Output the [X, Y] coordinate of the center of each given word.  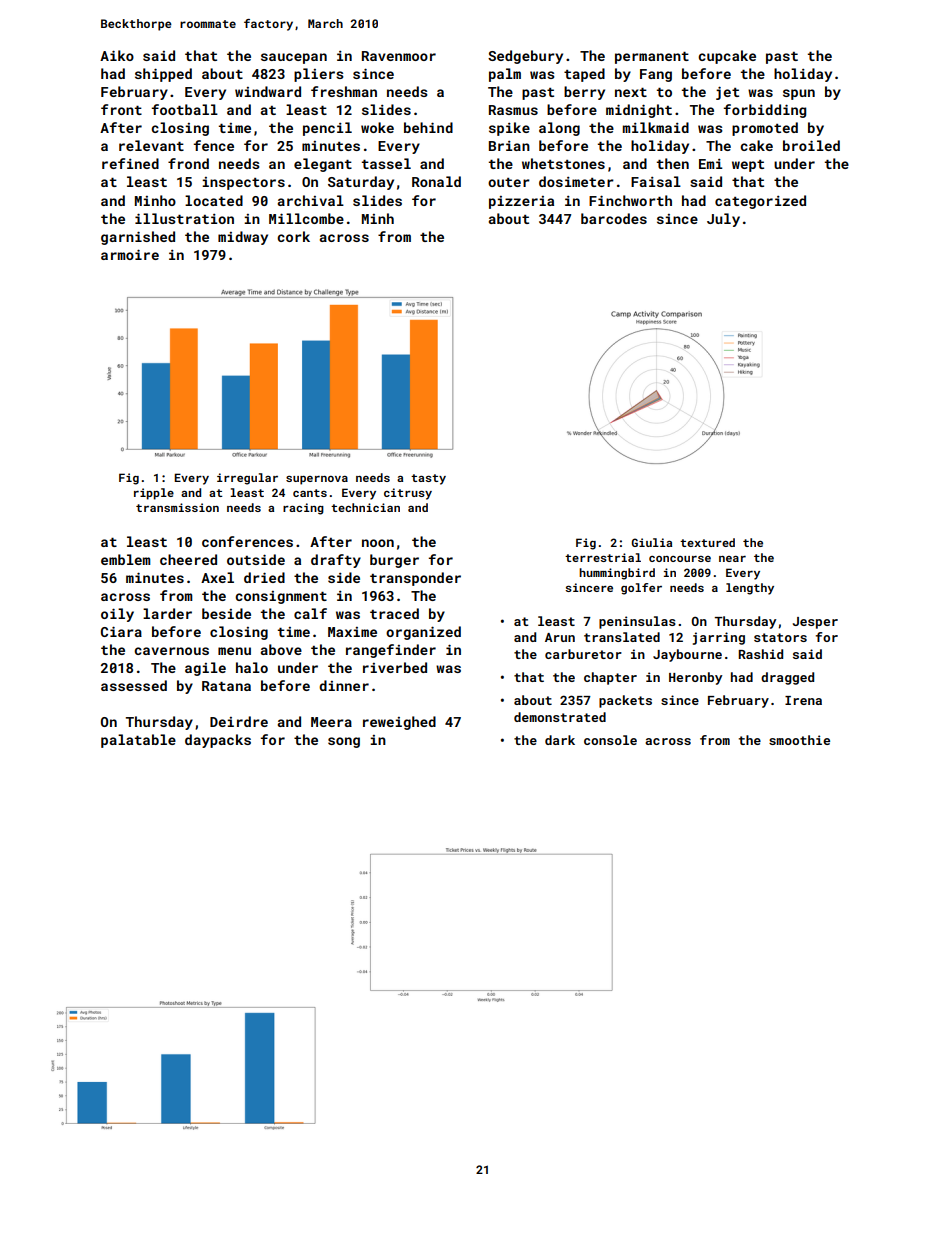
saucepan [294, 58]
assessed [134, 685]
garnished [138, 238]
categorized [760, 202]
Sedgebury [525, 57]
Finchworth [630, 200]
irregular [247, 479]
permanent [652, 58]
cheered [188, 559]
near [732, 559]
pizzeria [521, 202]
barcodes [614, 218]
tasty [428, 479]
